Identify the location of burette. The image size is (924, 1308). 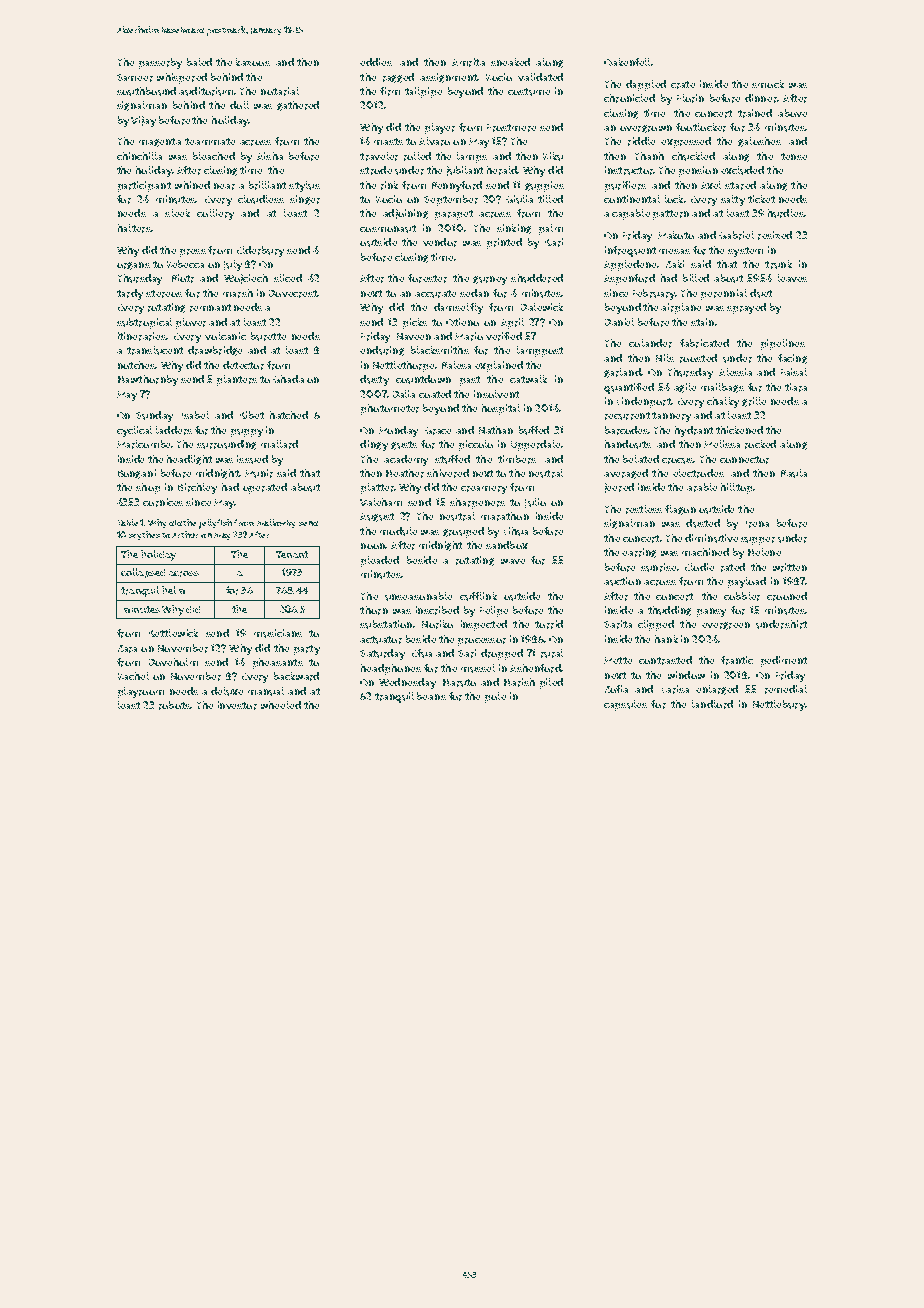
(268, 336).
